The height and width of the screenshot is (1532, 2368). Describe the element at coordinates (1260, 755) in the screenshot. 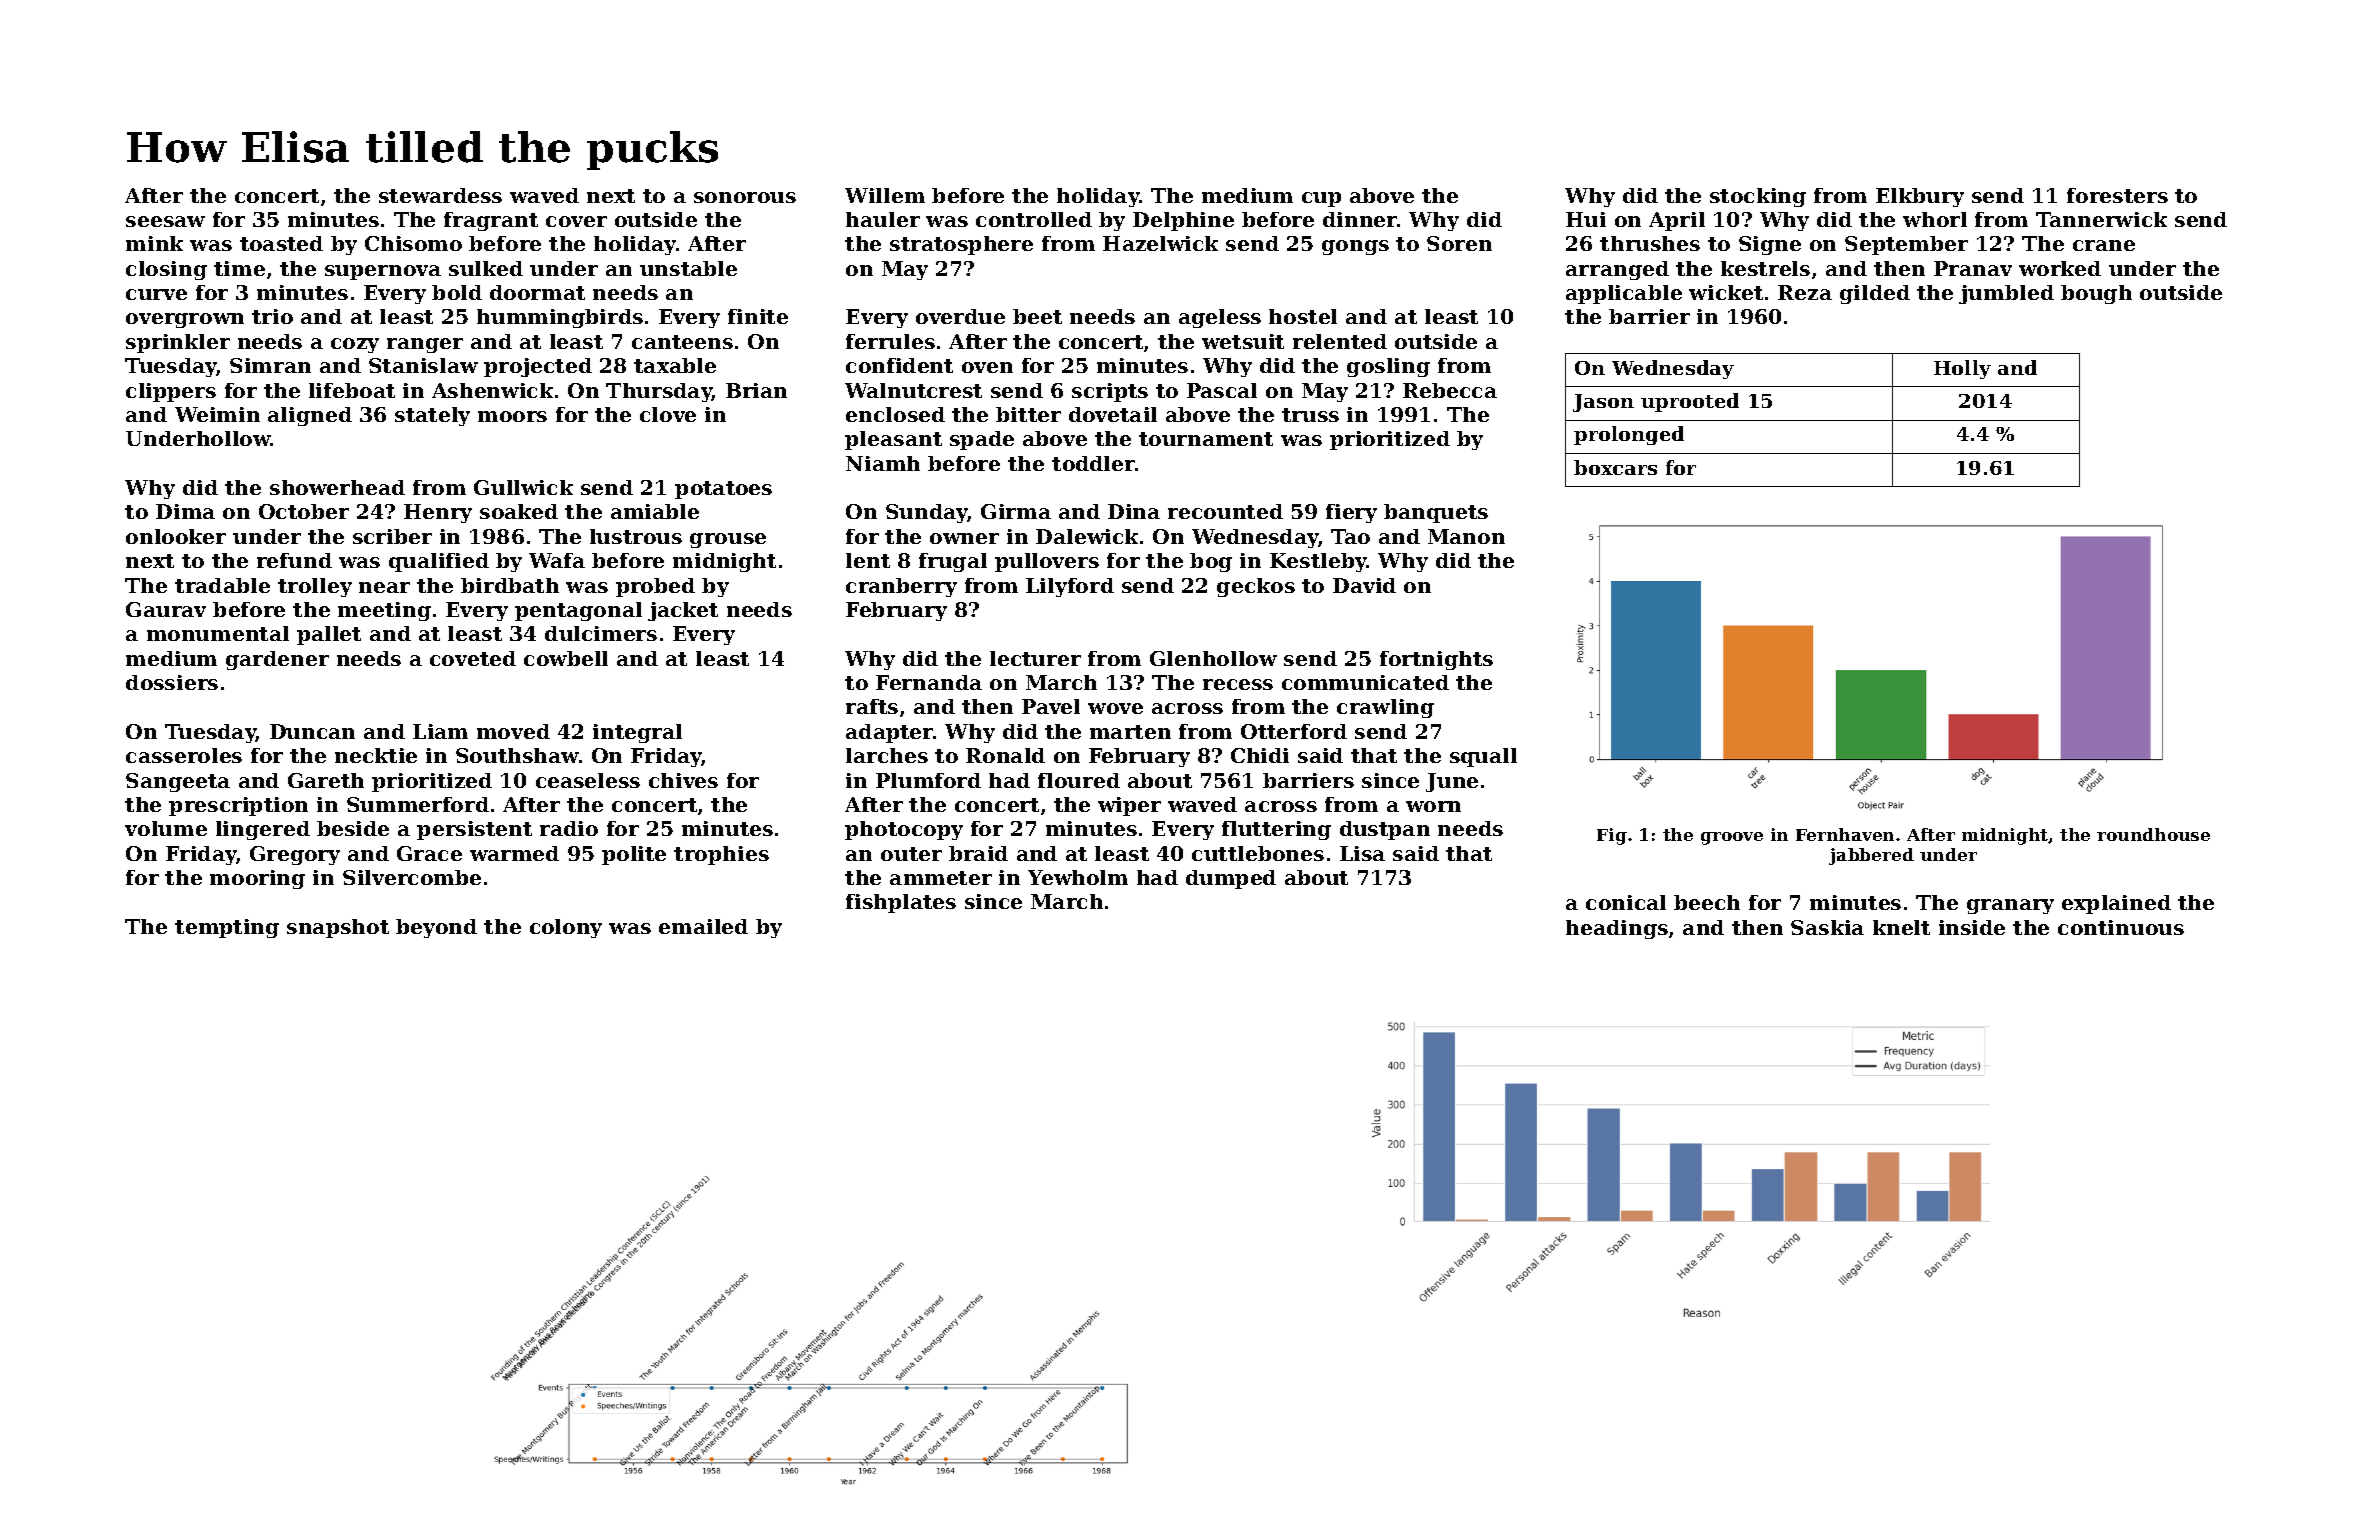

I see `Chidi` at that location.
